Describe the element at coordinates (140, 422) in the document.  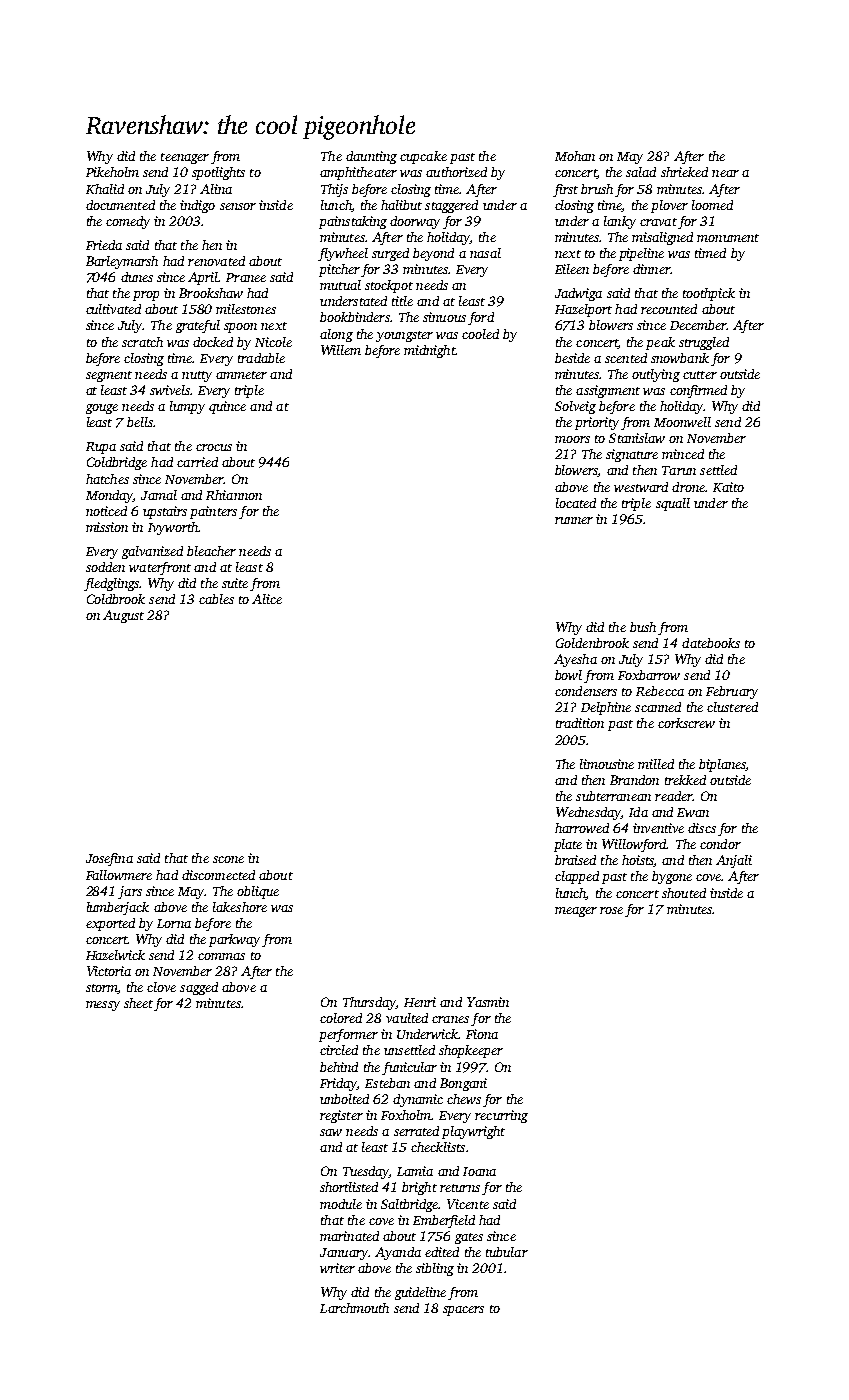
I see `bells` at that location.
